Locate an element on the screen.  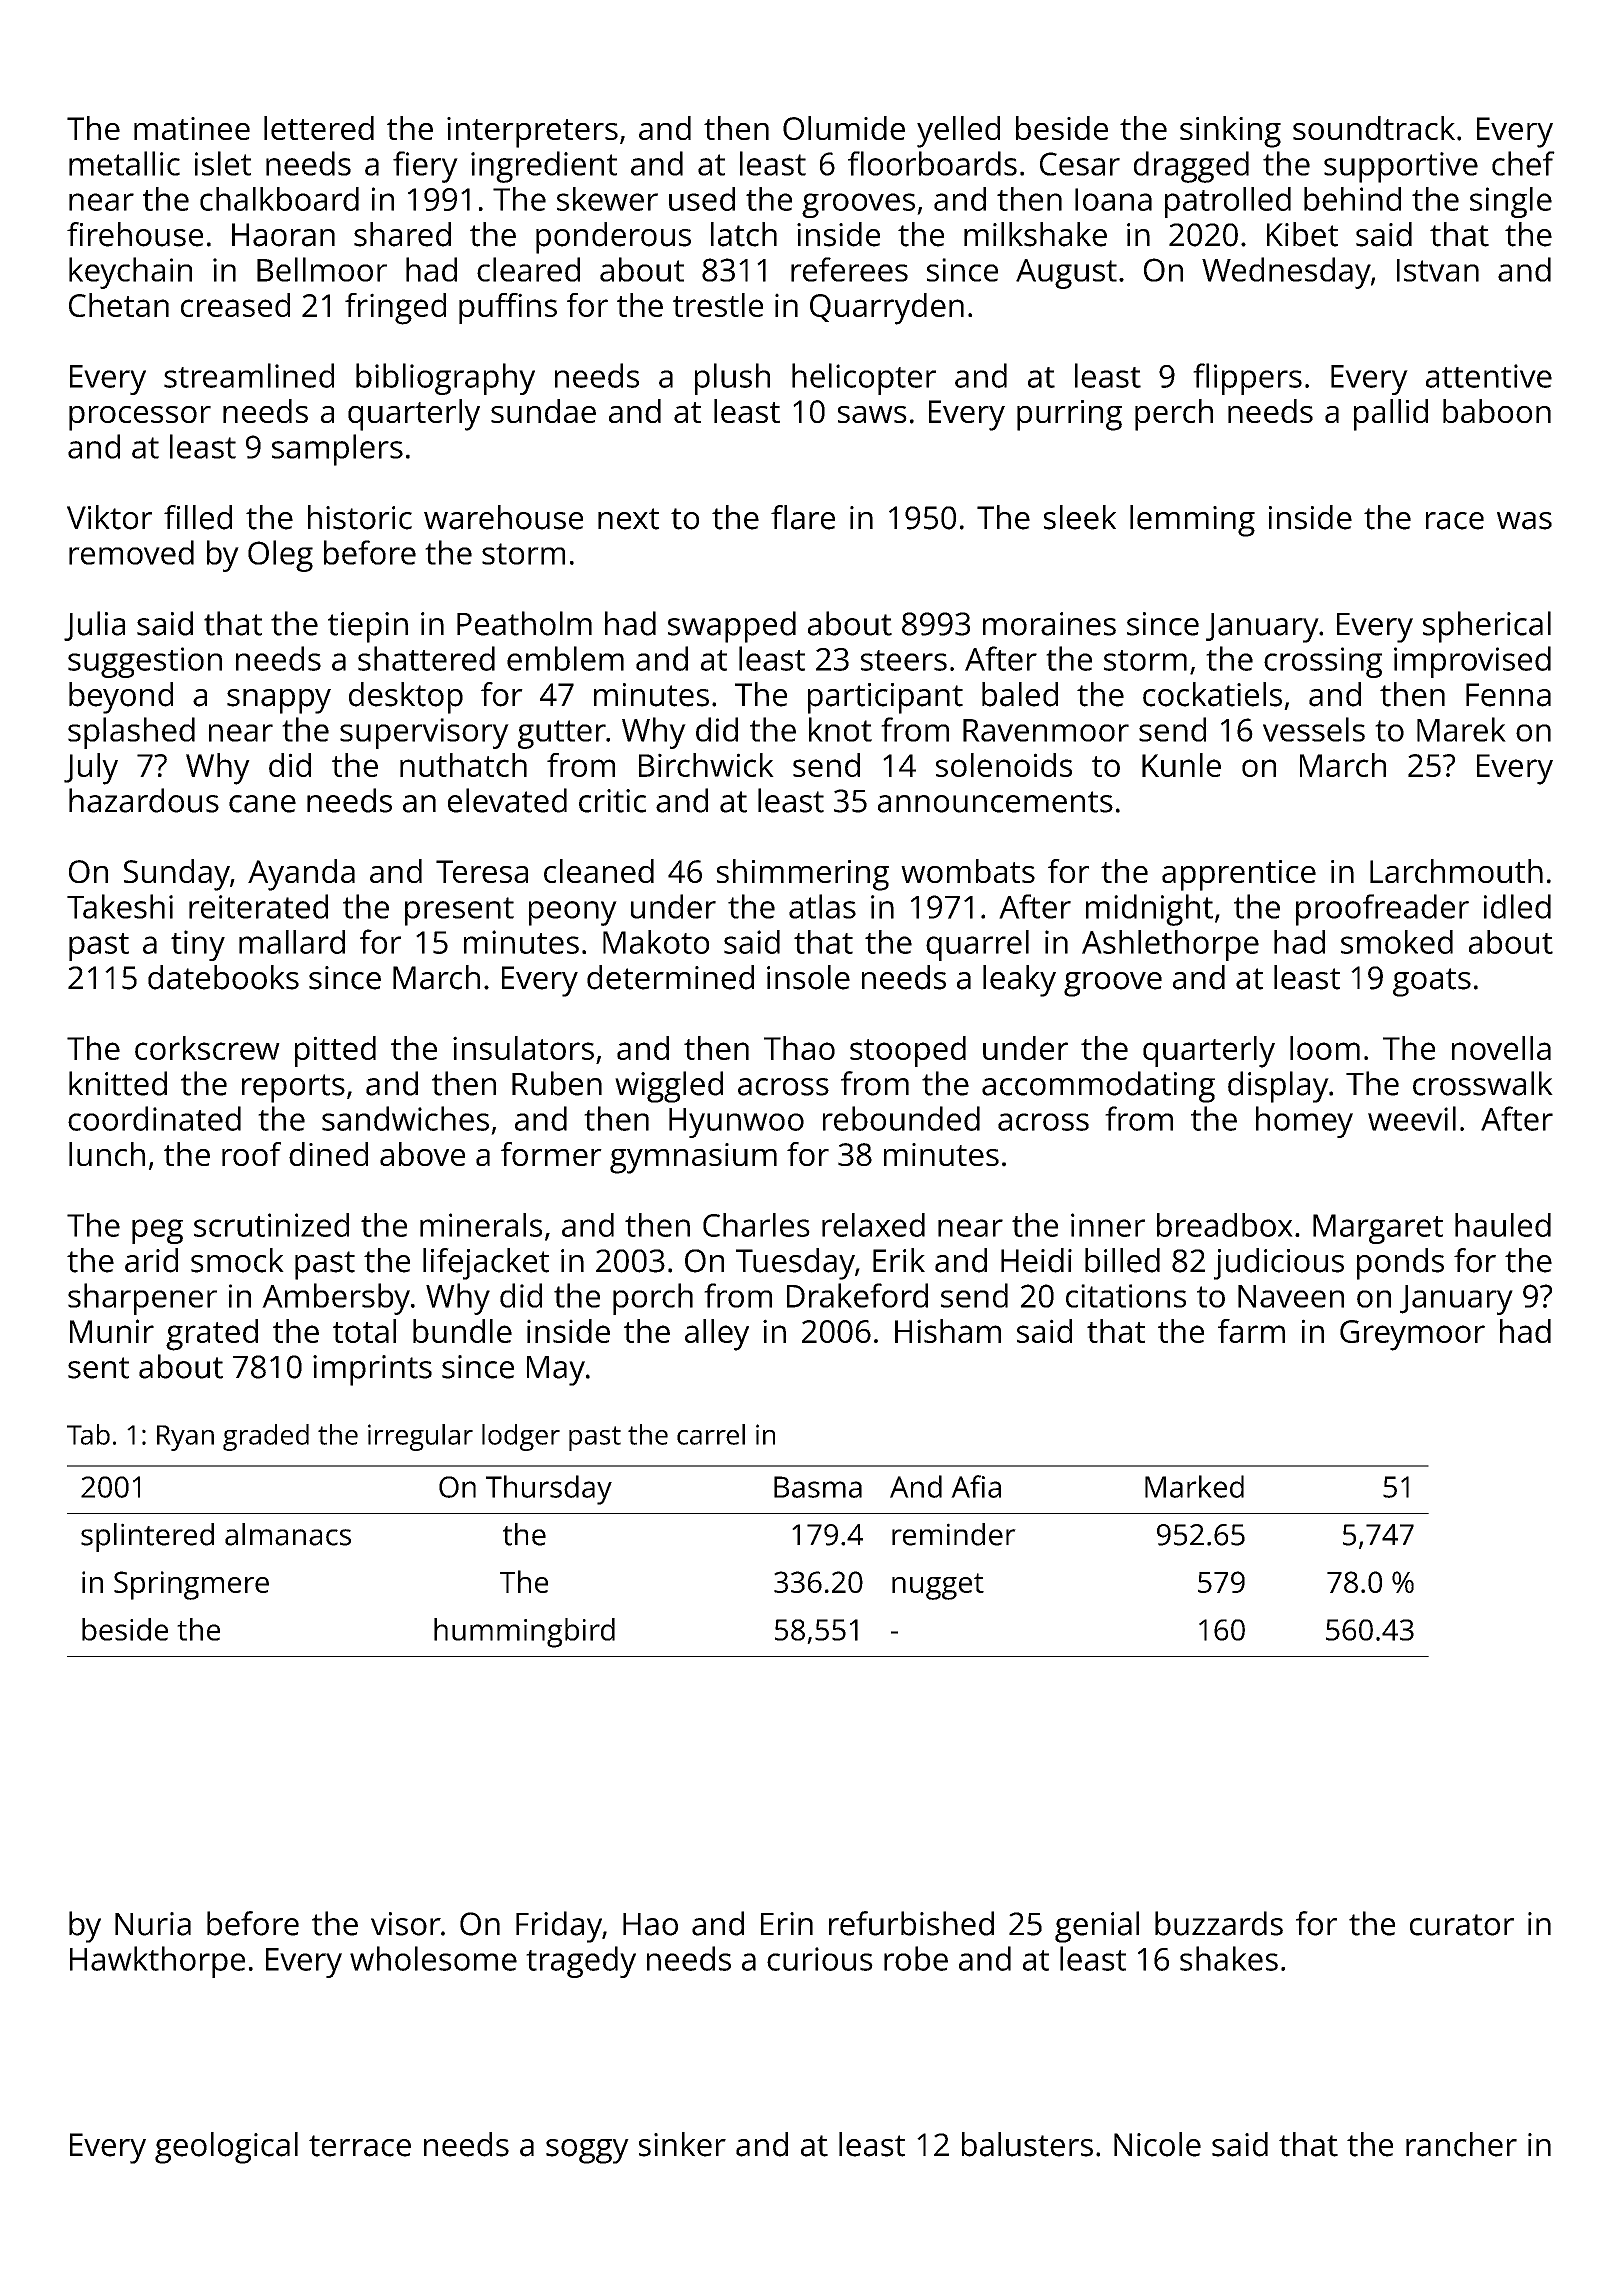
geological is located at coordinates (226, 2148).
